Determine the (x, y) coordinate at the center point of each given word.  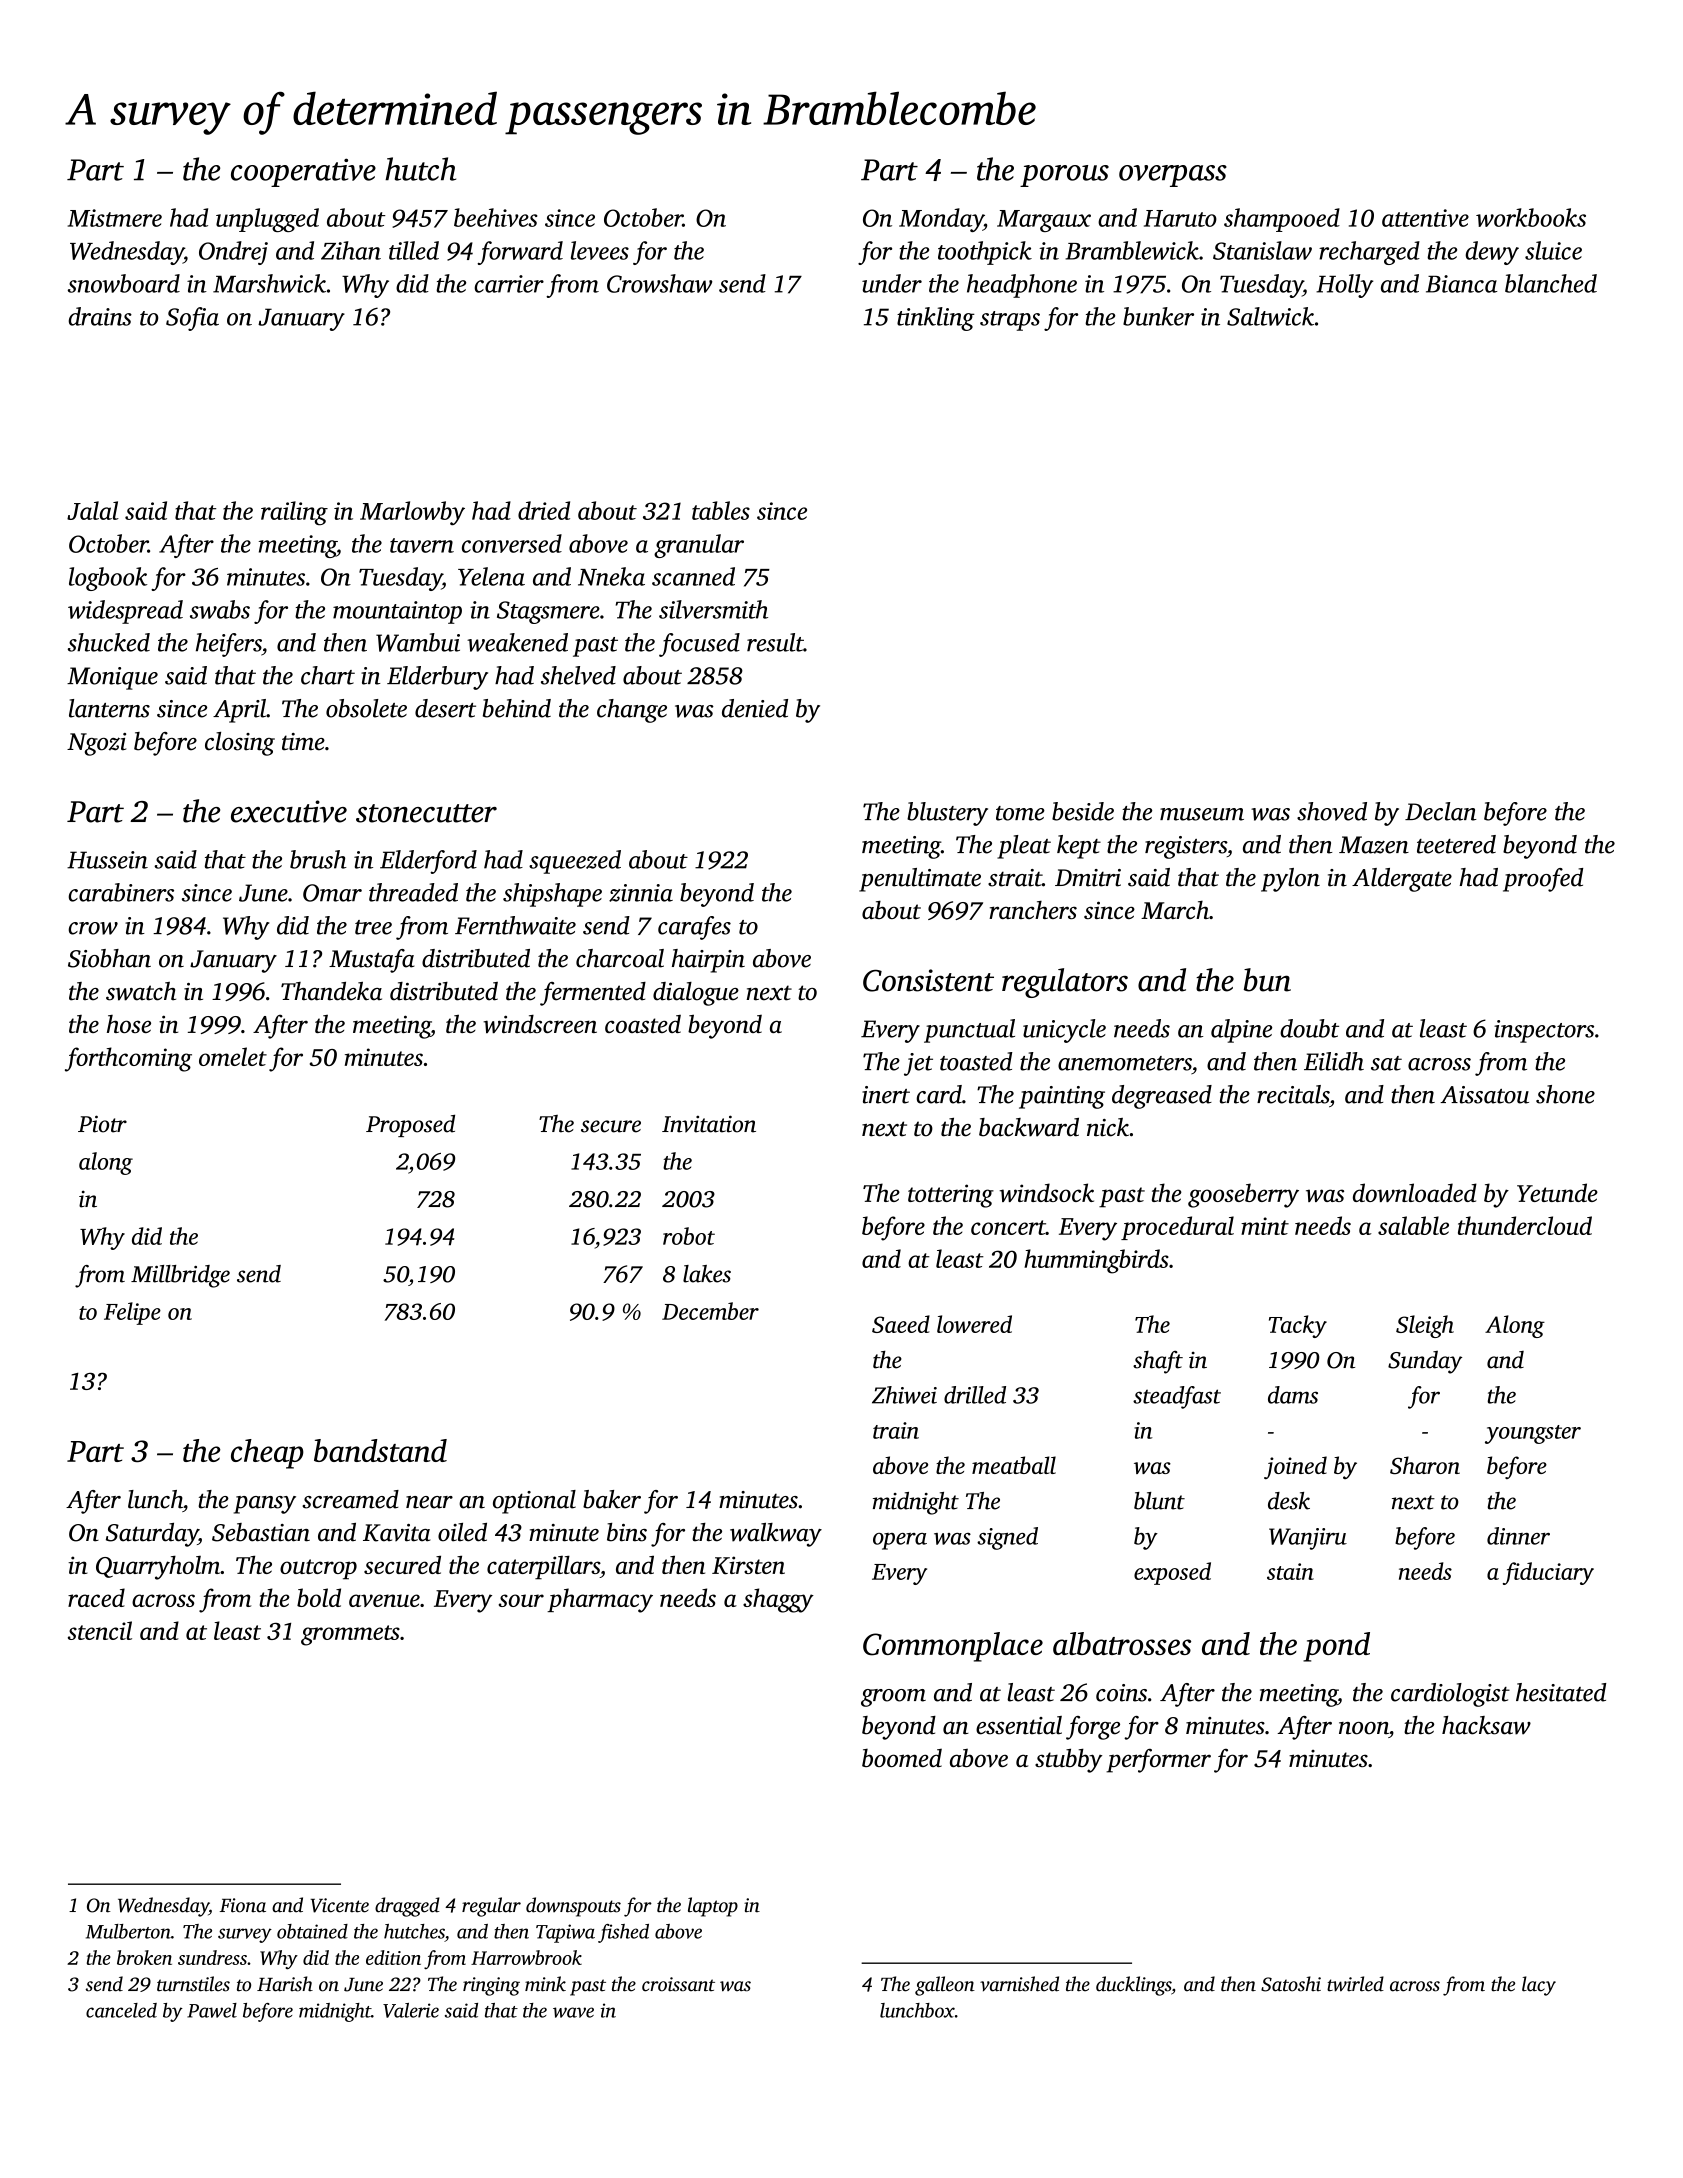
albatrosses (1122, 1643)
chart (328, 675)
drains (100, 316)
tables (721, 510)
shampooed (1282, 220)
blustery (947, 814)
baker (612, 1499)
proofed (1543, 880)
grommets (350, 1635)
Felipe (132, 1313)
